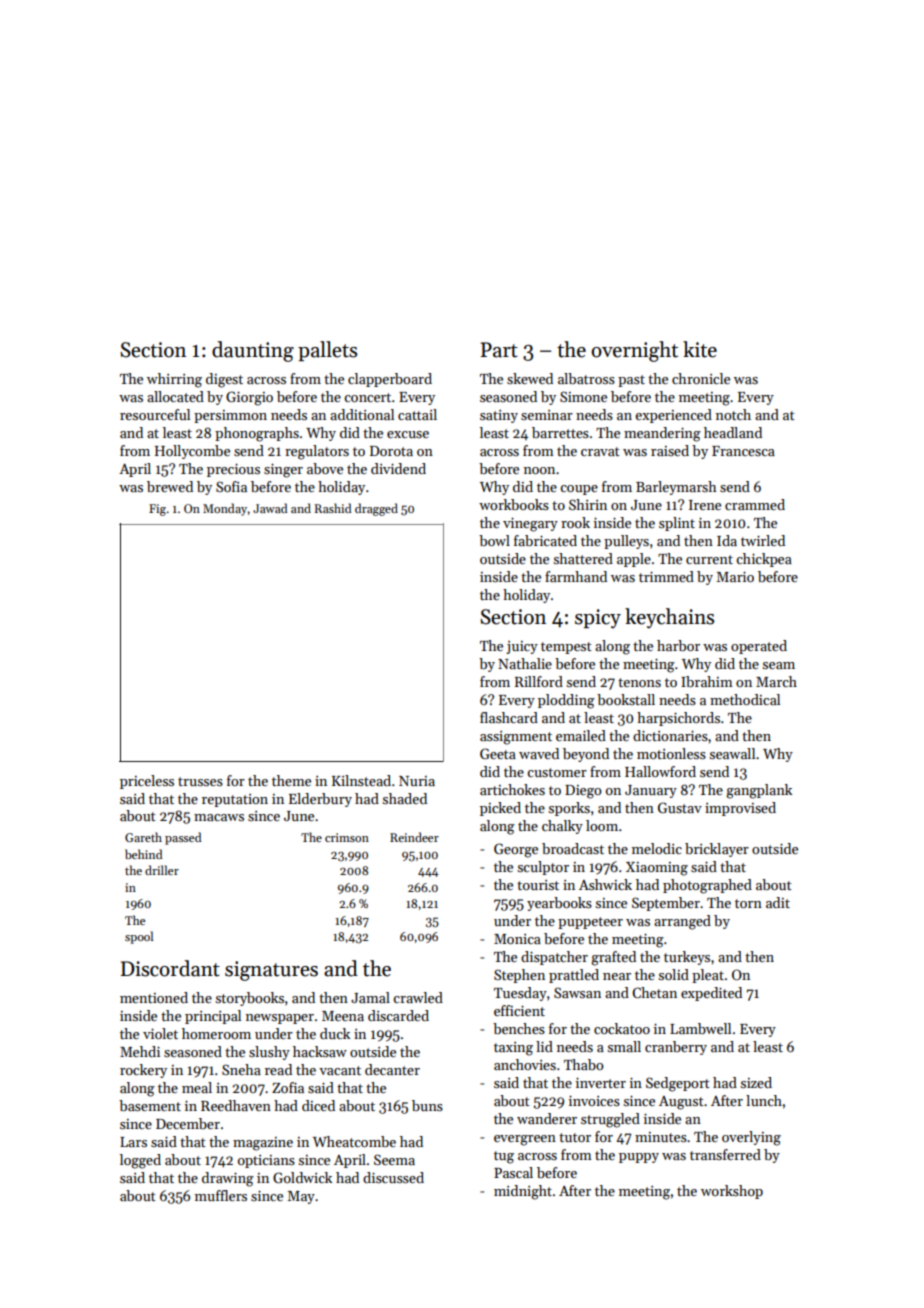 The width and height of the image is (924, 1308). What do you see at coordinates (594, 1101) in the image?
I see `invoices` at bounding box center [594, 1101].
